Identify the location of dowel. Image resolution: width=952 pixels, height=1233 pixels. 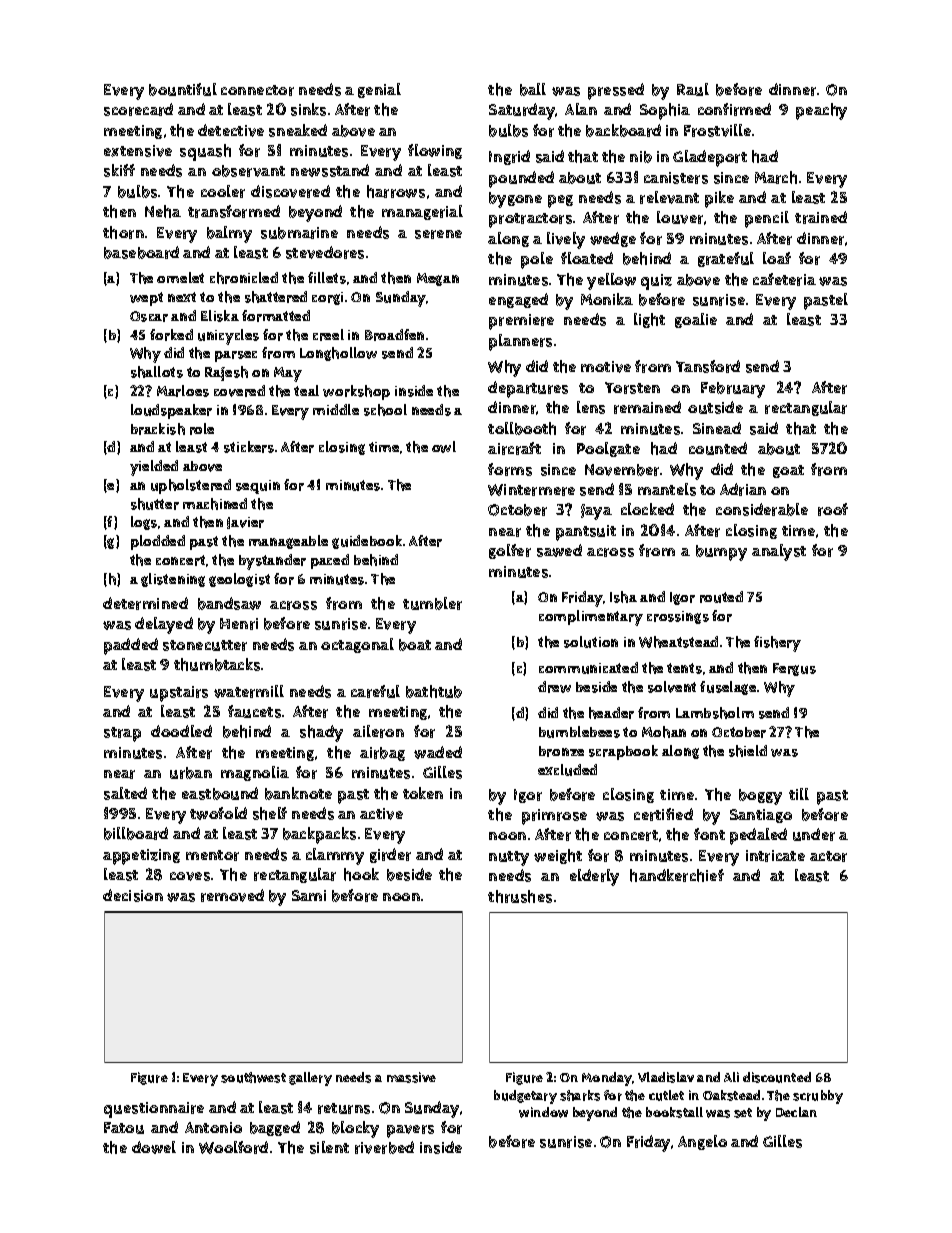
(154, 1147).
